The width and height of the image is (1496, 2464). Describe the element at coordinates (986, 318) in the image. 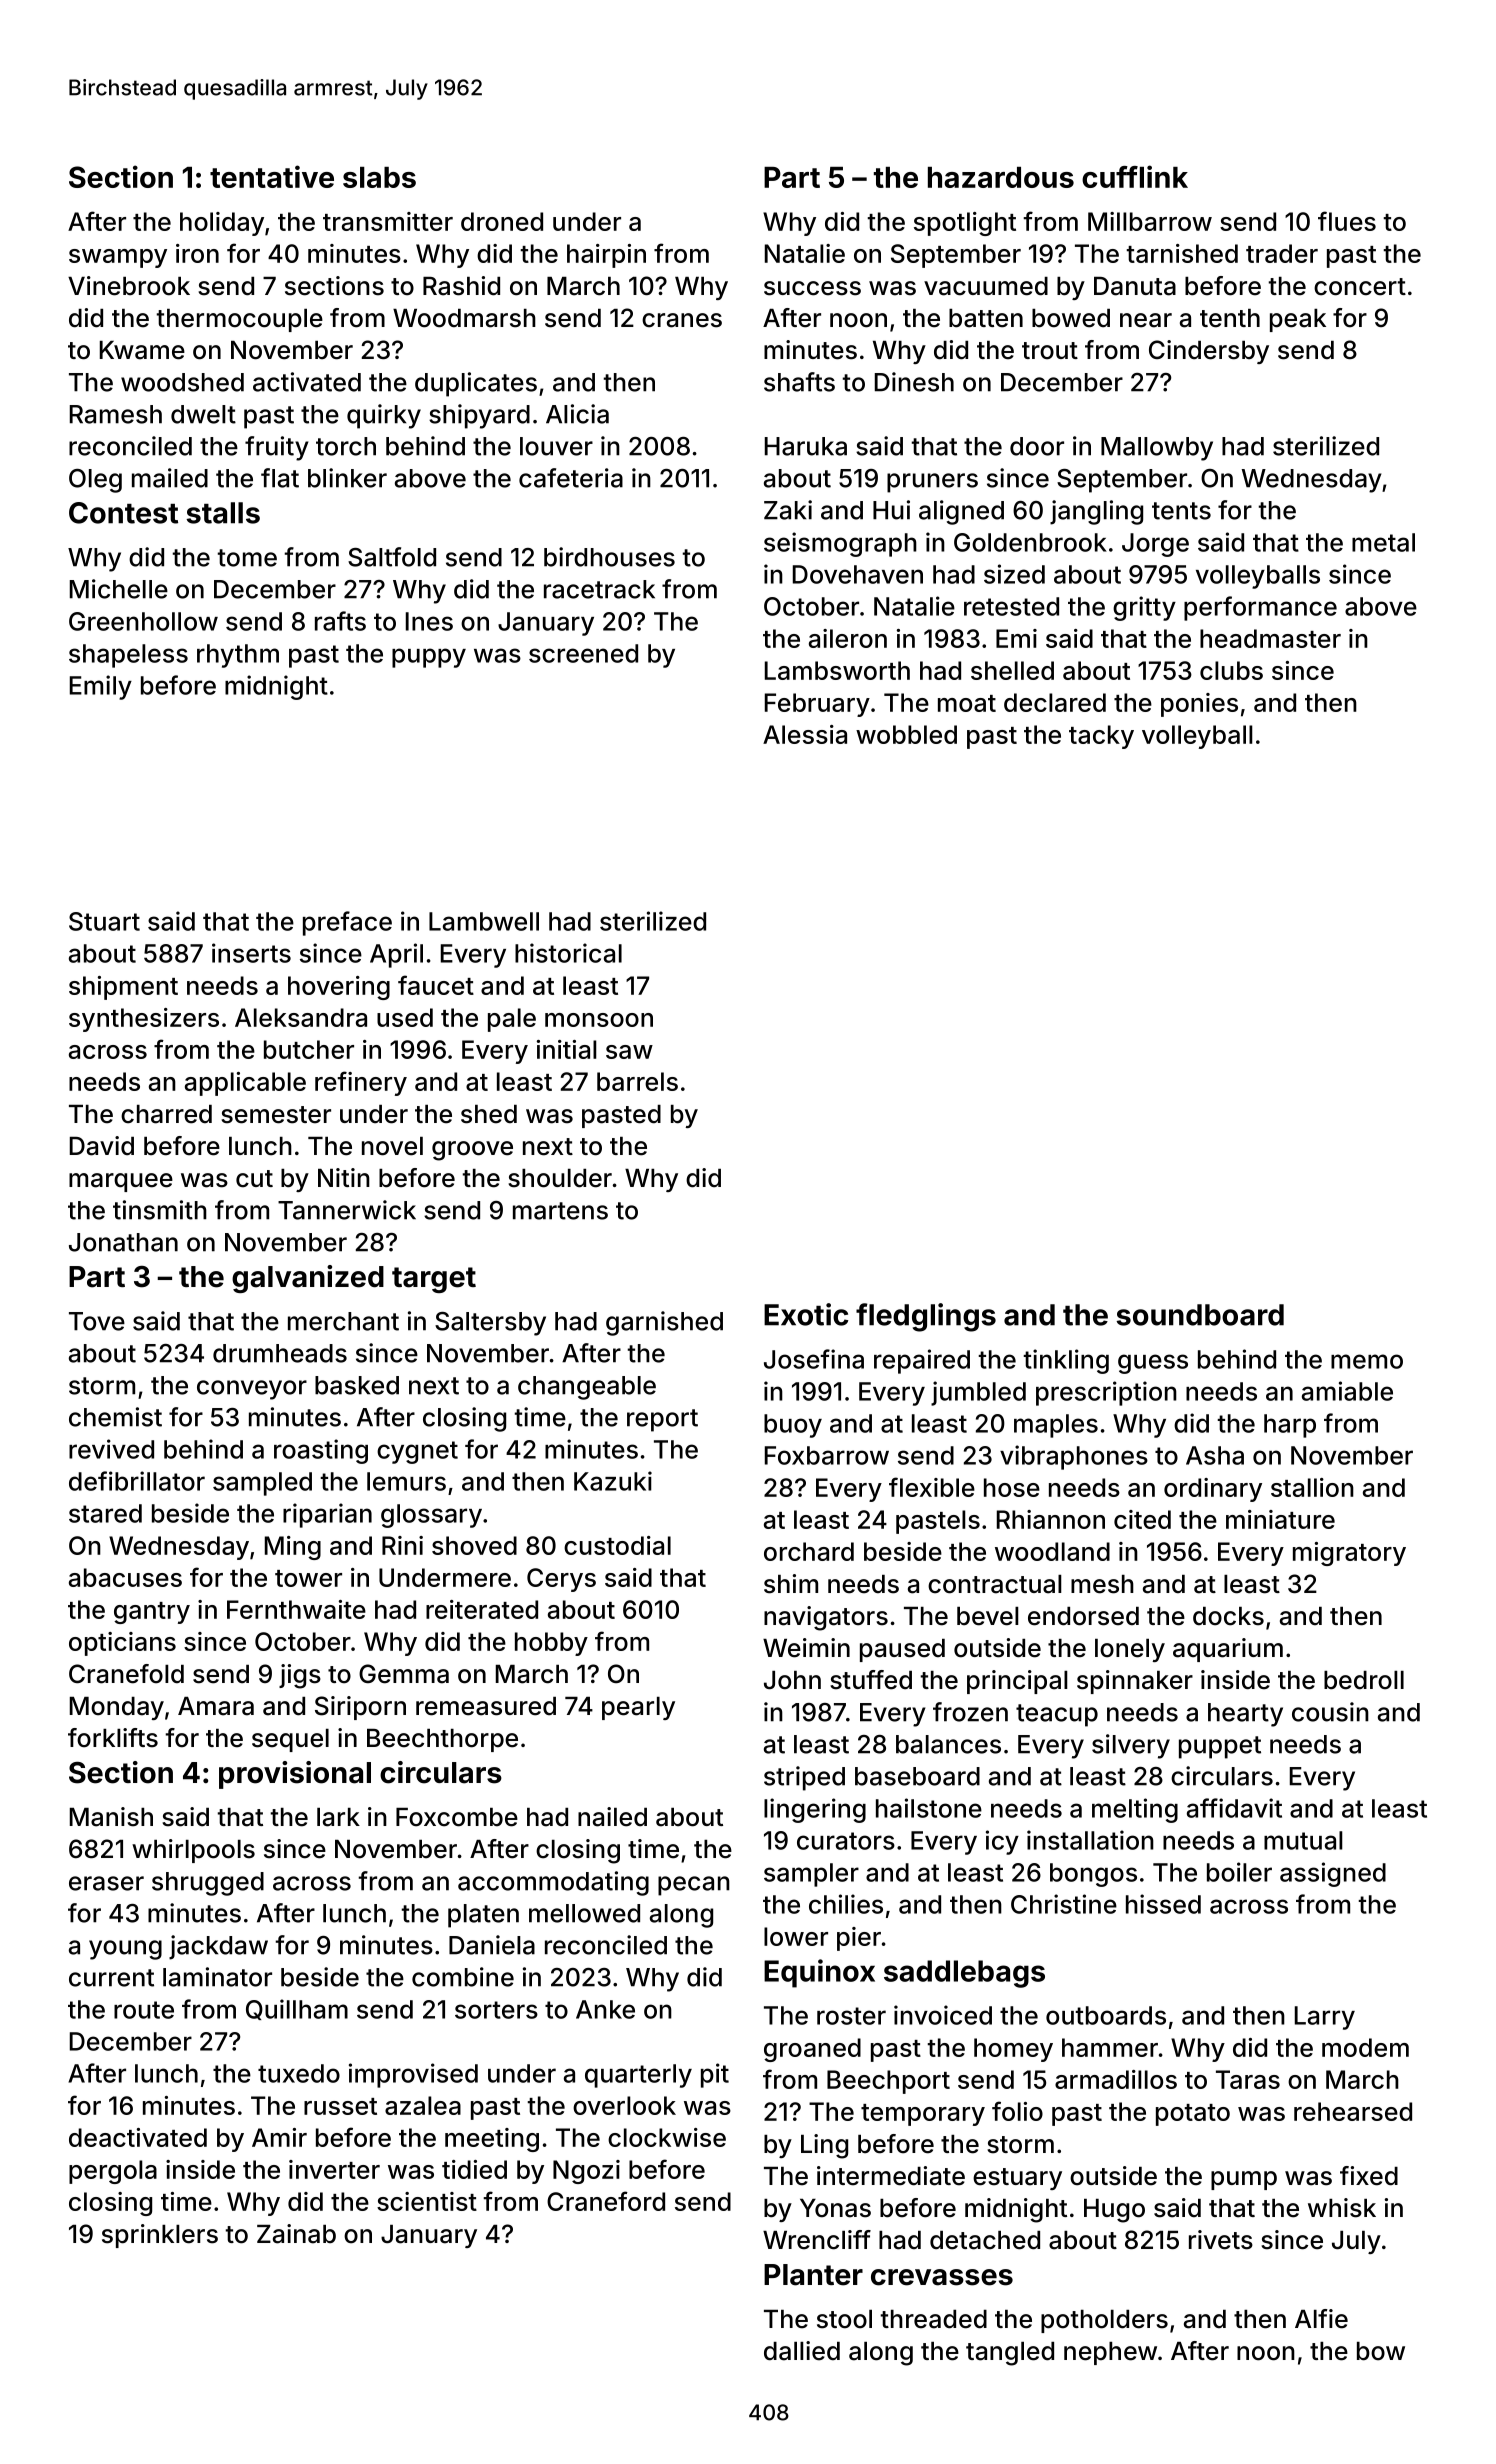

I see `batten` at that location.
